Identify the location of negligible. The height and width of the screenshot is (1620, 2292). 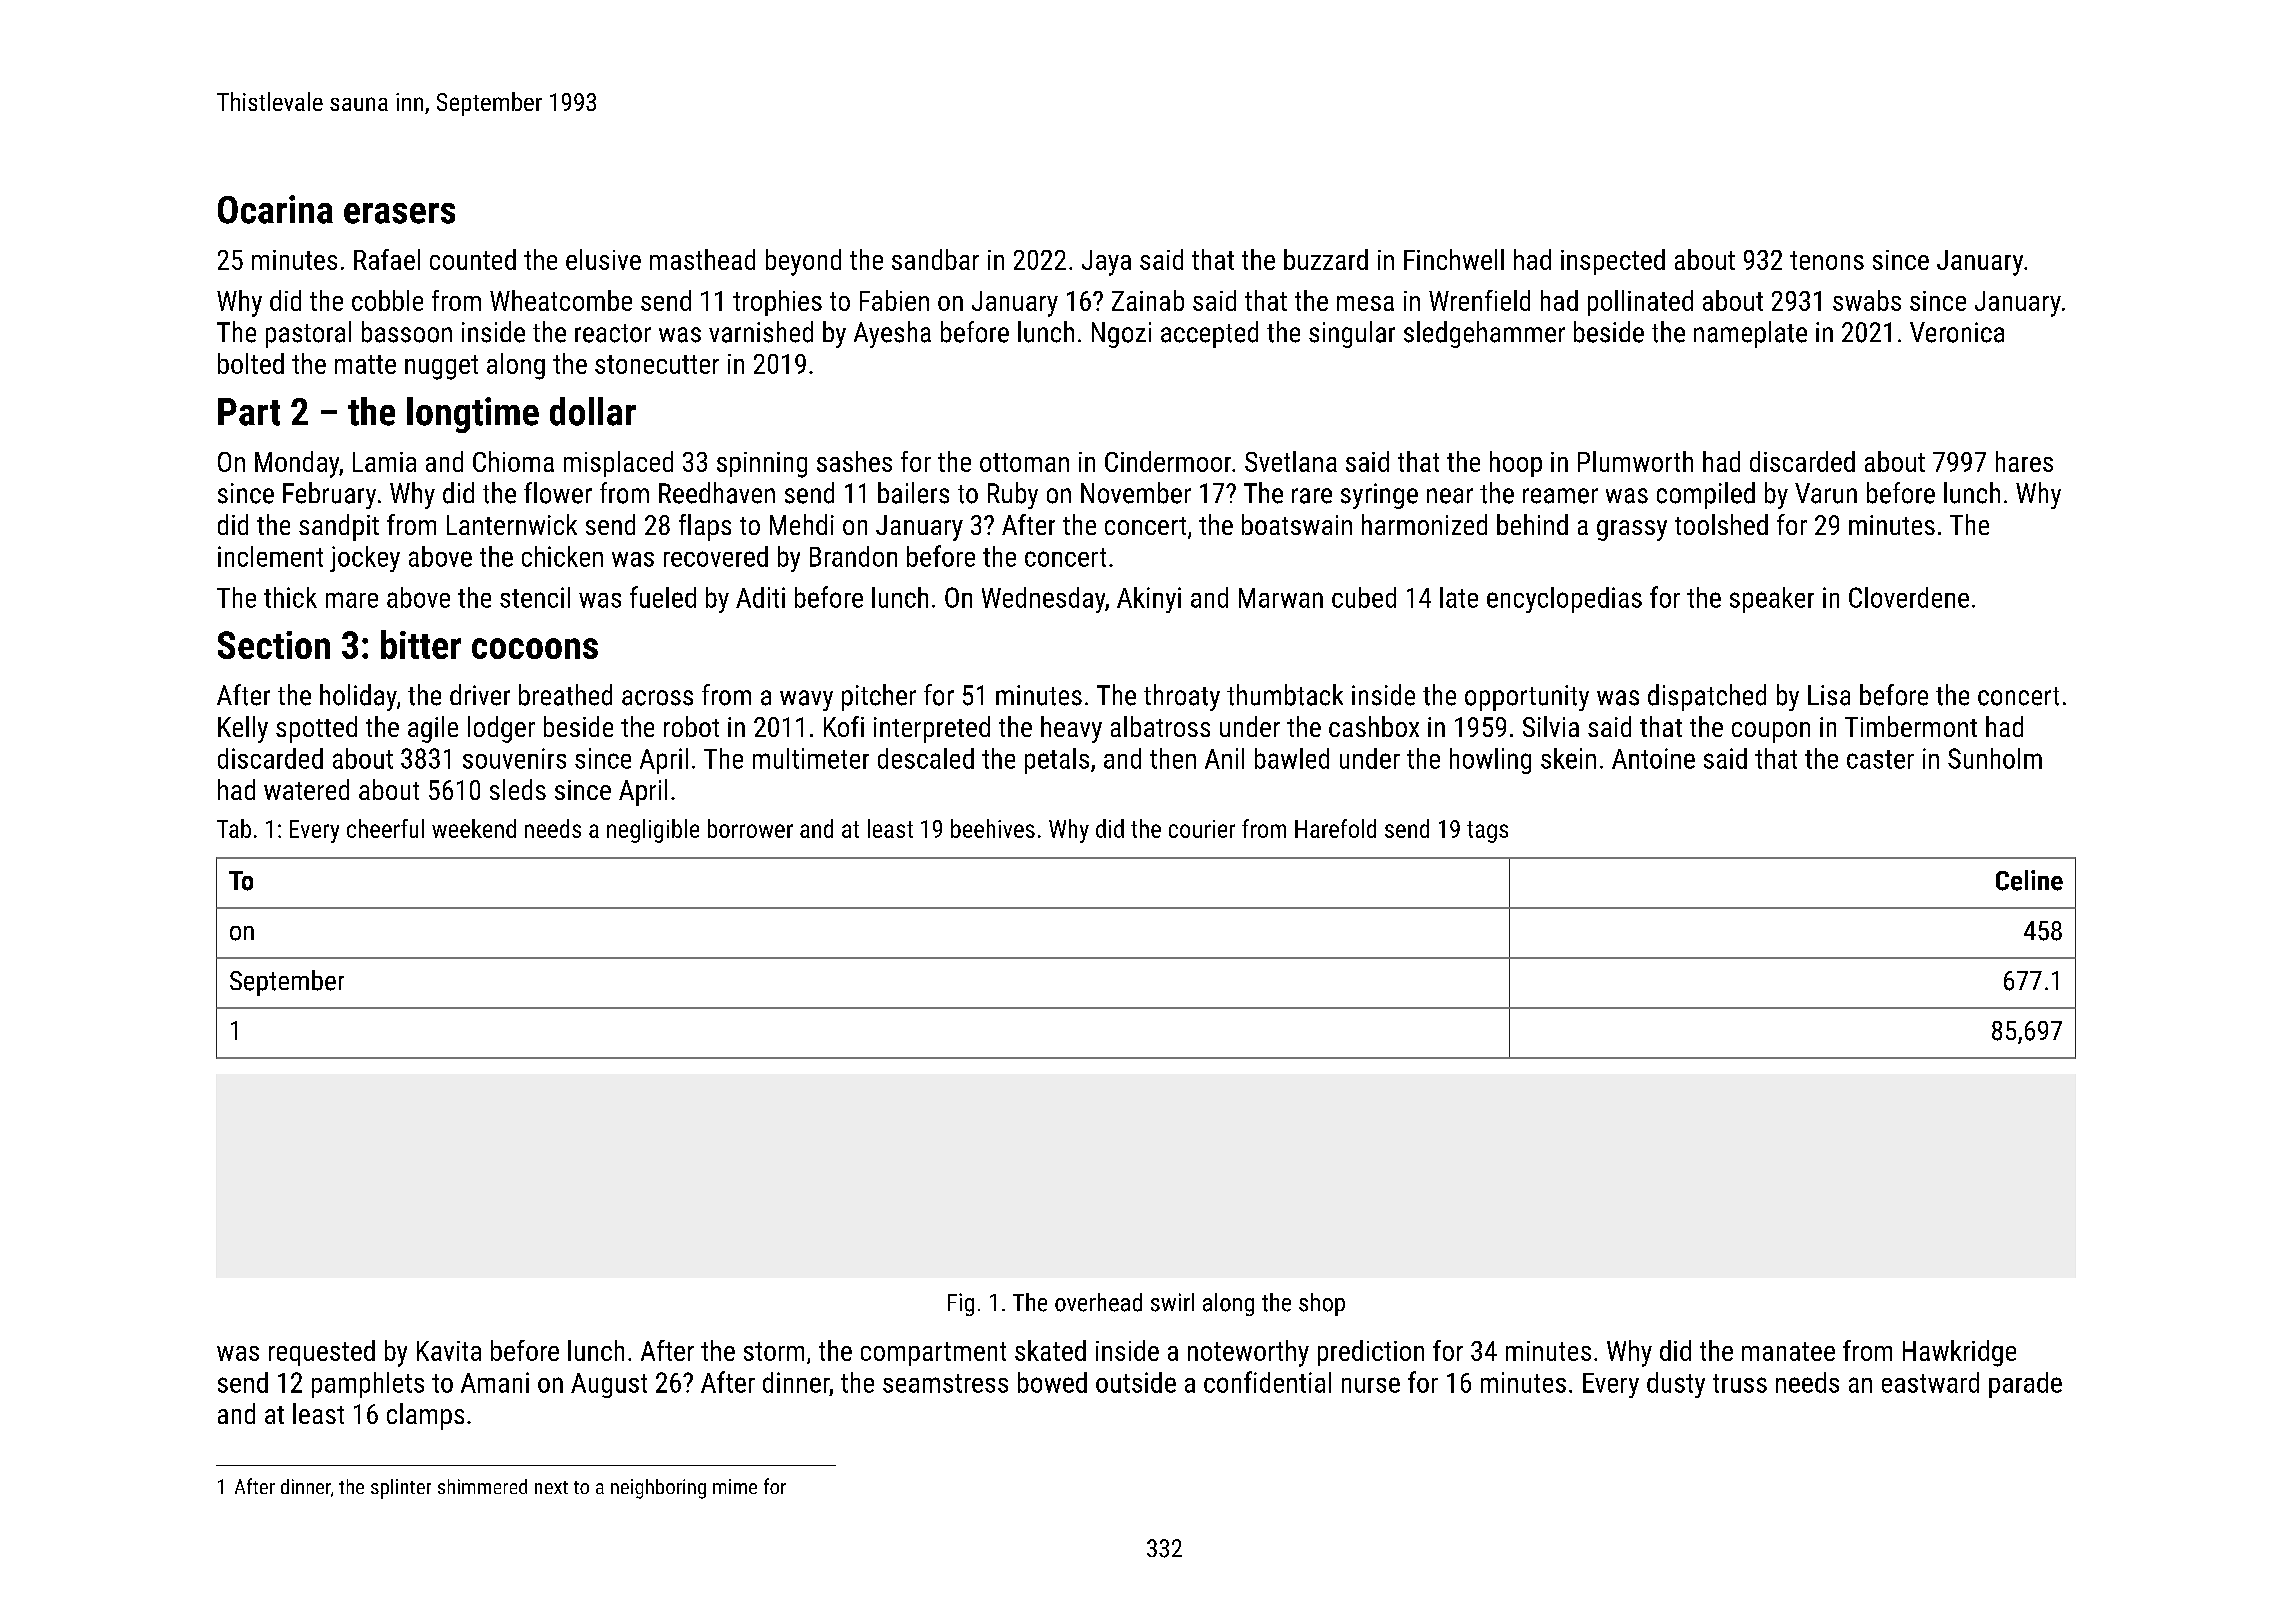
(653, 831).
